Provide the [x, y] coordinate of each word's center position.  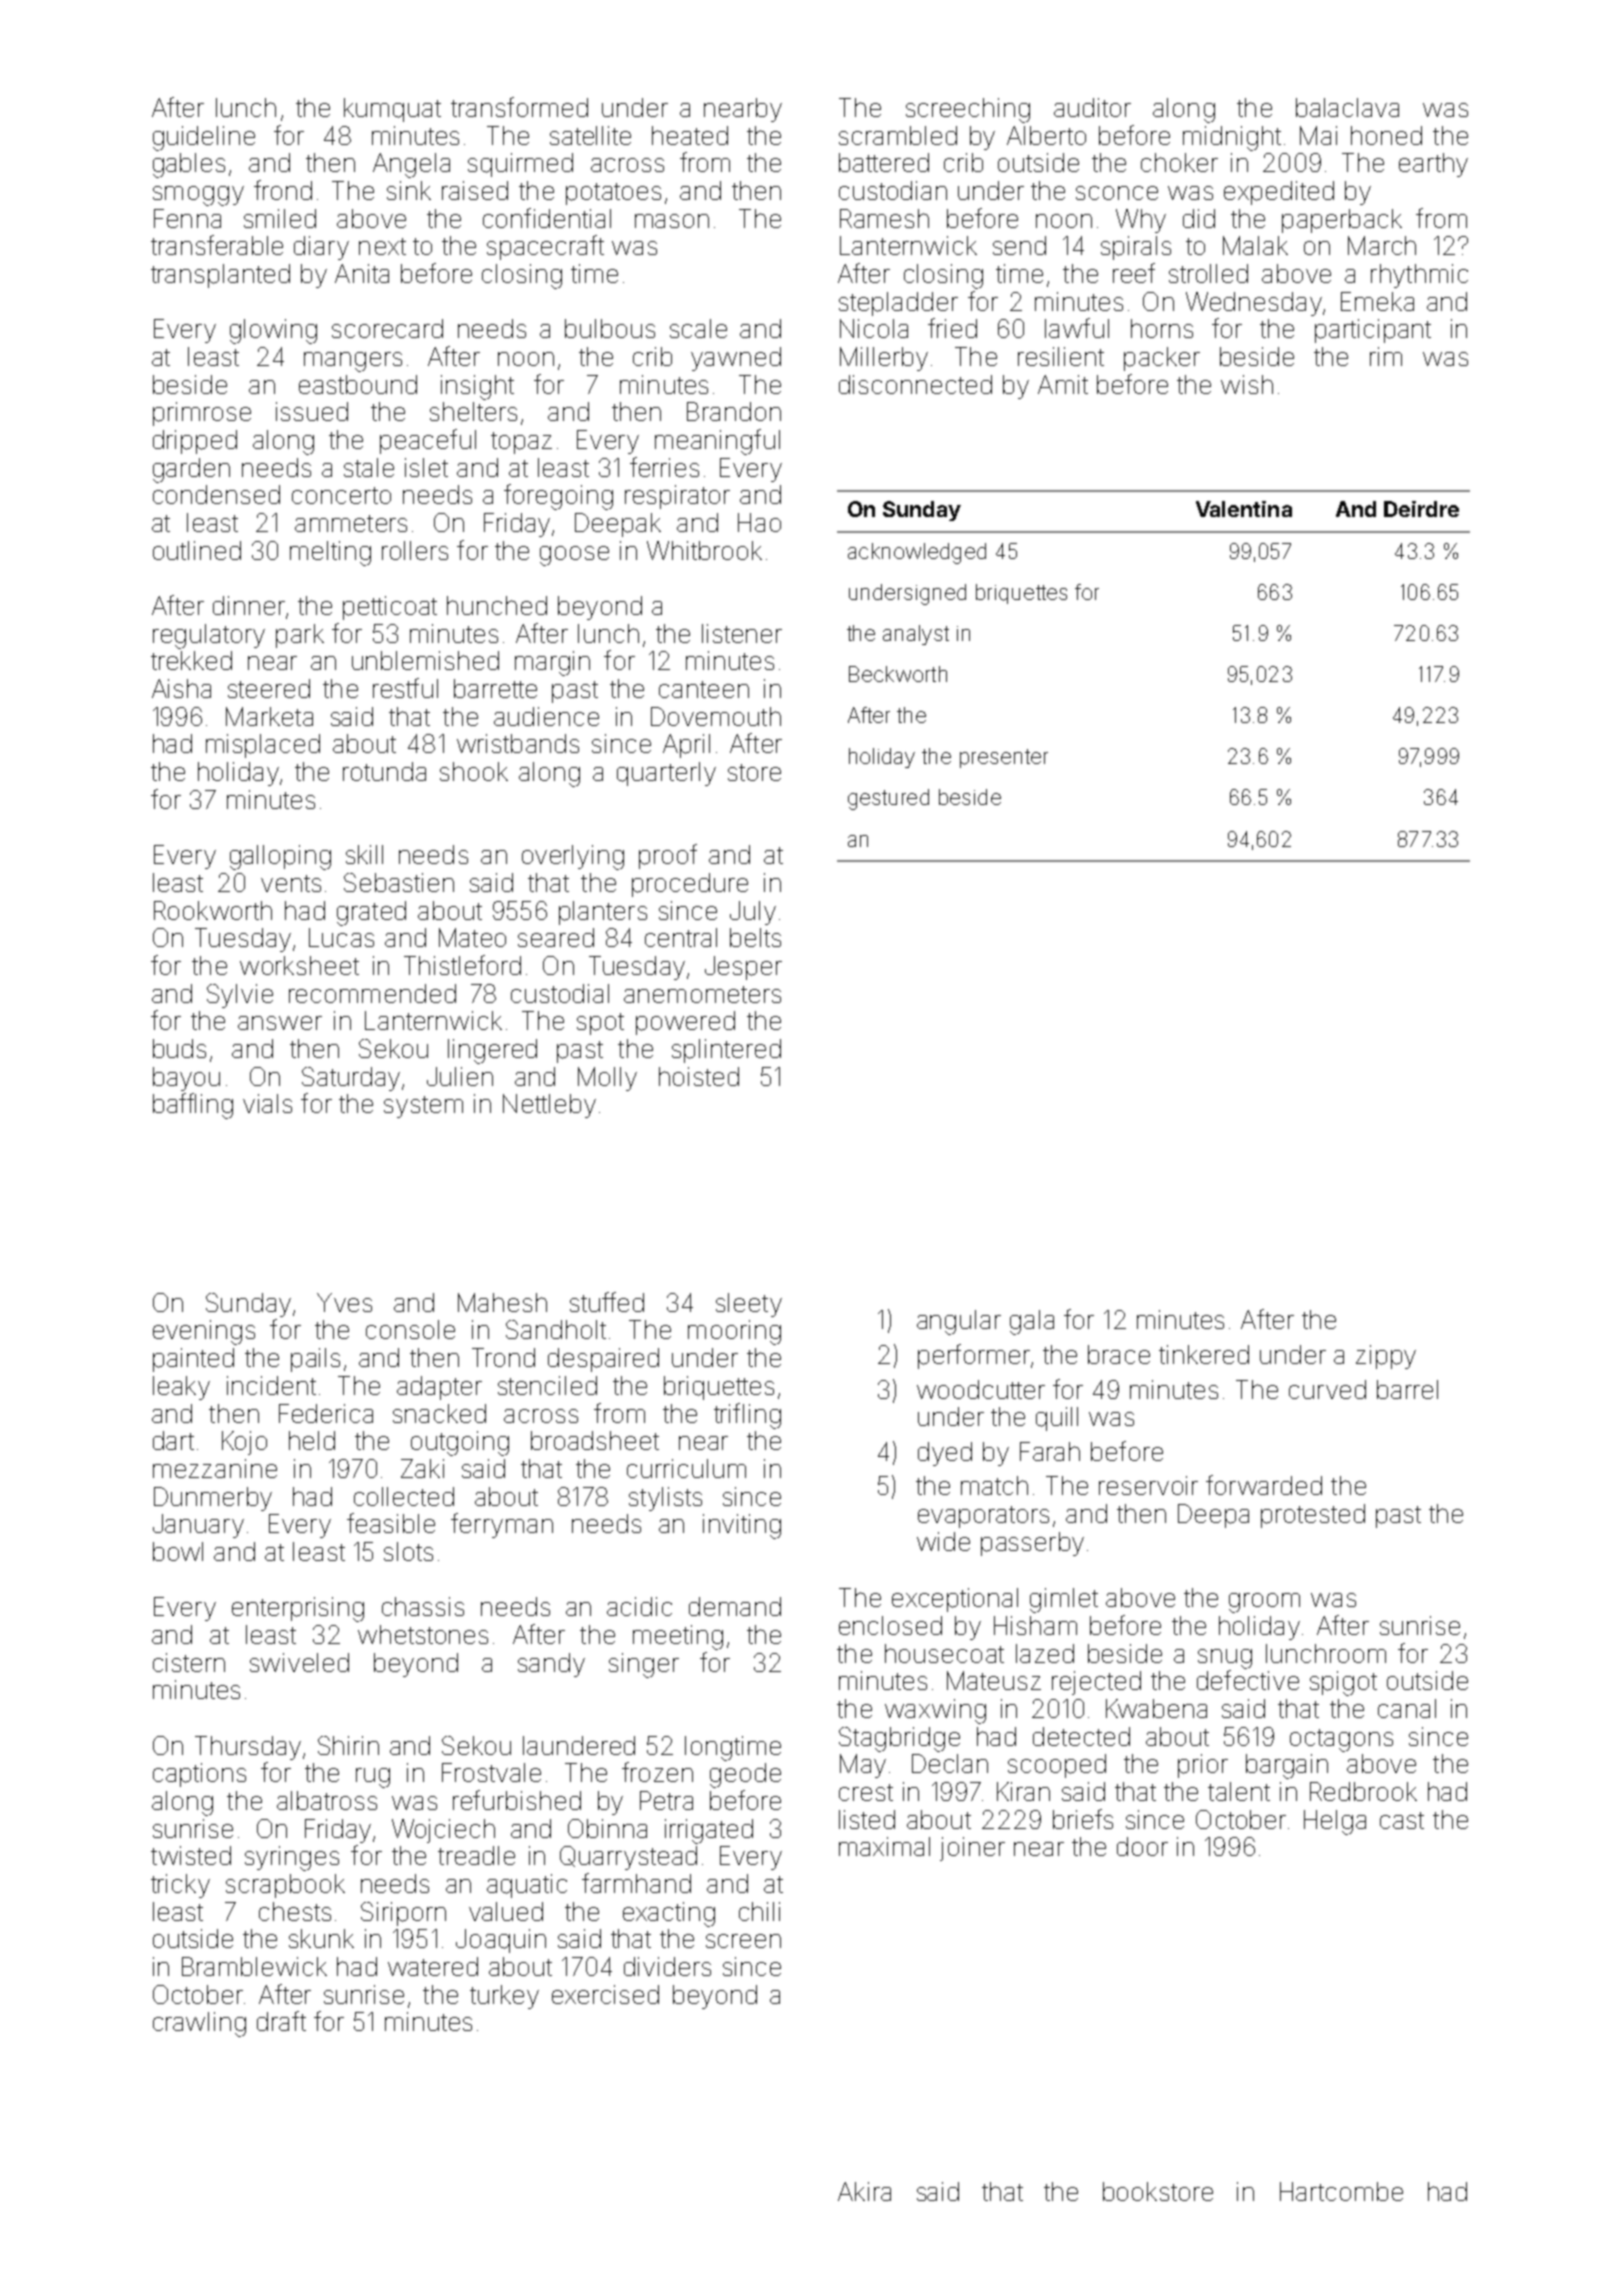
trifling [747, 1416]
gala [1032, 1322]
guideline [204, 138]
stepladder [898, 304]
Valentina [1244, 509]
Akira [864, 2191]
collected [404, 1496]
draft [281, 2021]
